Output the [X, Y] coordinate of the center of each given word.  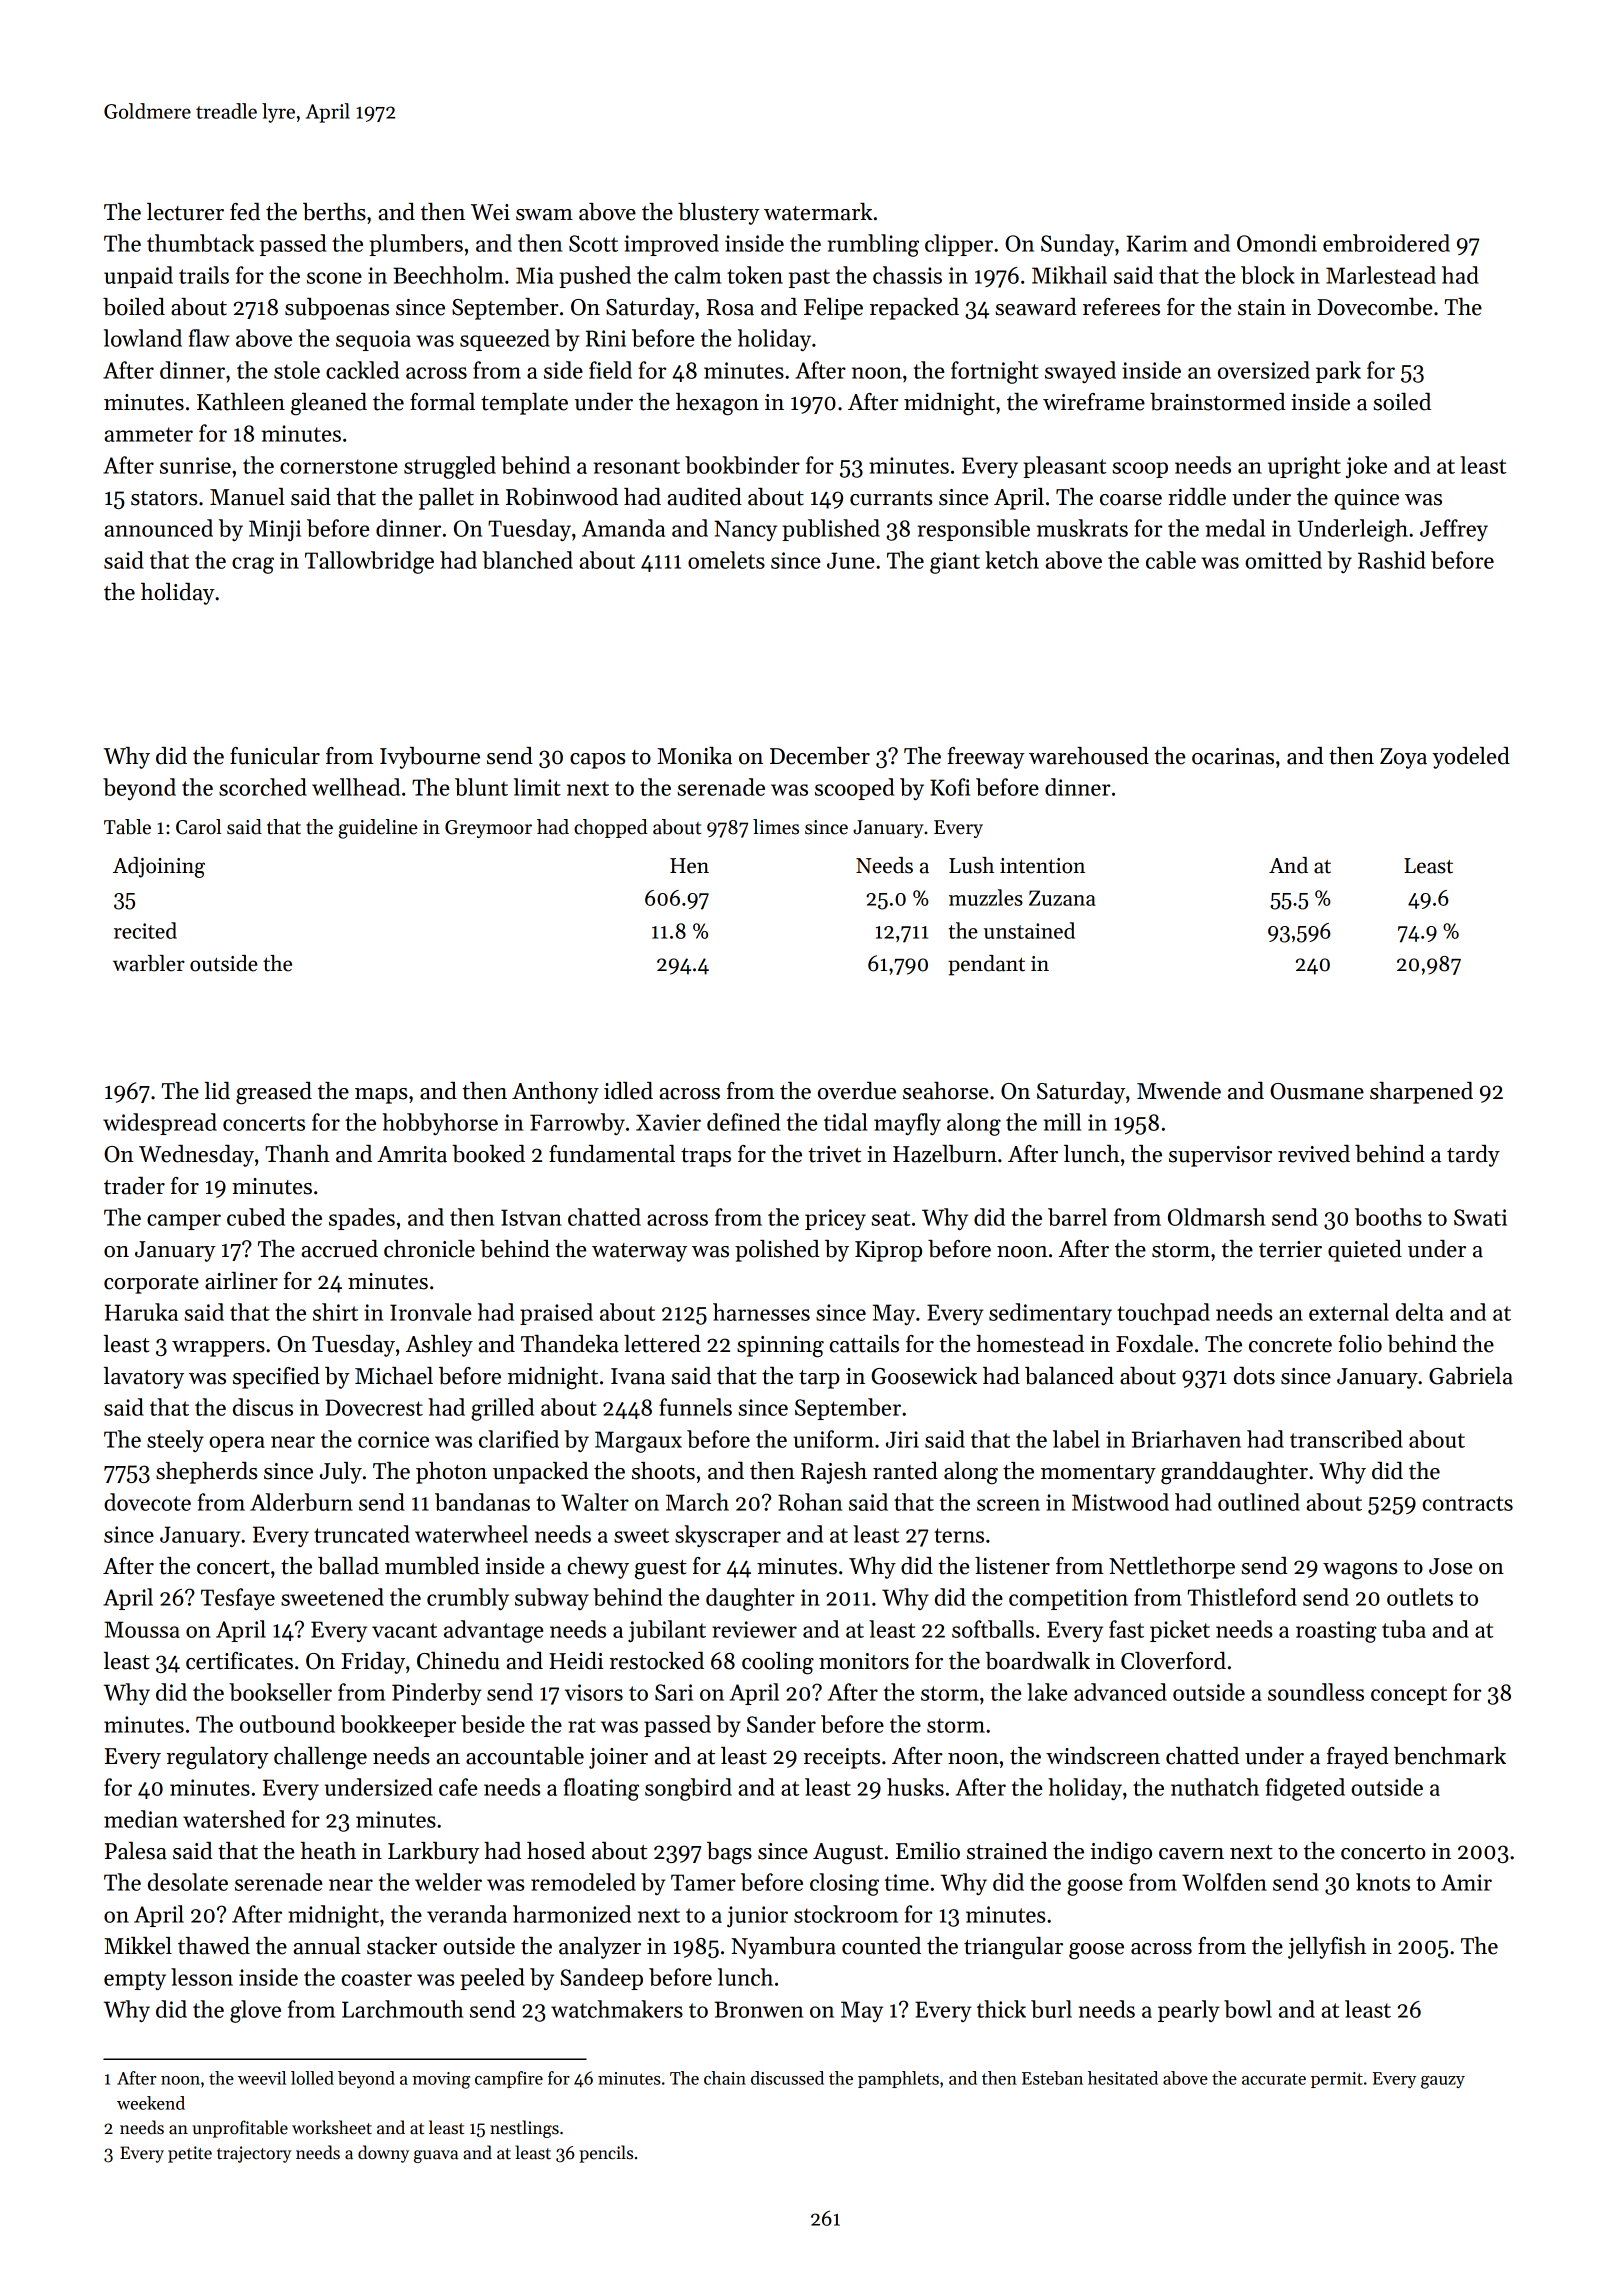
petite [190, 2154]
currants [891, 498]
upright [1304, 467]
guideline [378, 829]
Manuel [247, 497]
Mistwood [1120, 1502]
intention [1042, 866]
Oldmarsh [1216, 1217]
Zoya [1403, 758]
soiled [1402, 402]
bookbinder [742, 465]
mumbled [432, 1566]
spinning [780, 1347]
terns [959, 1535]
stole [297, 370]
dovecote [147, 1502]
